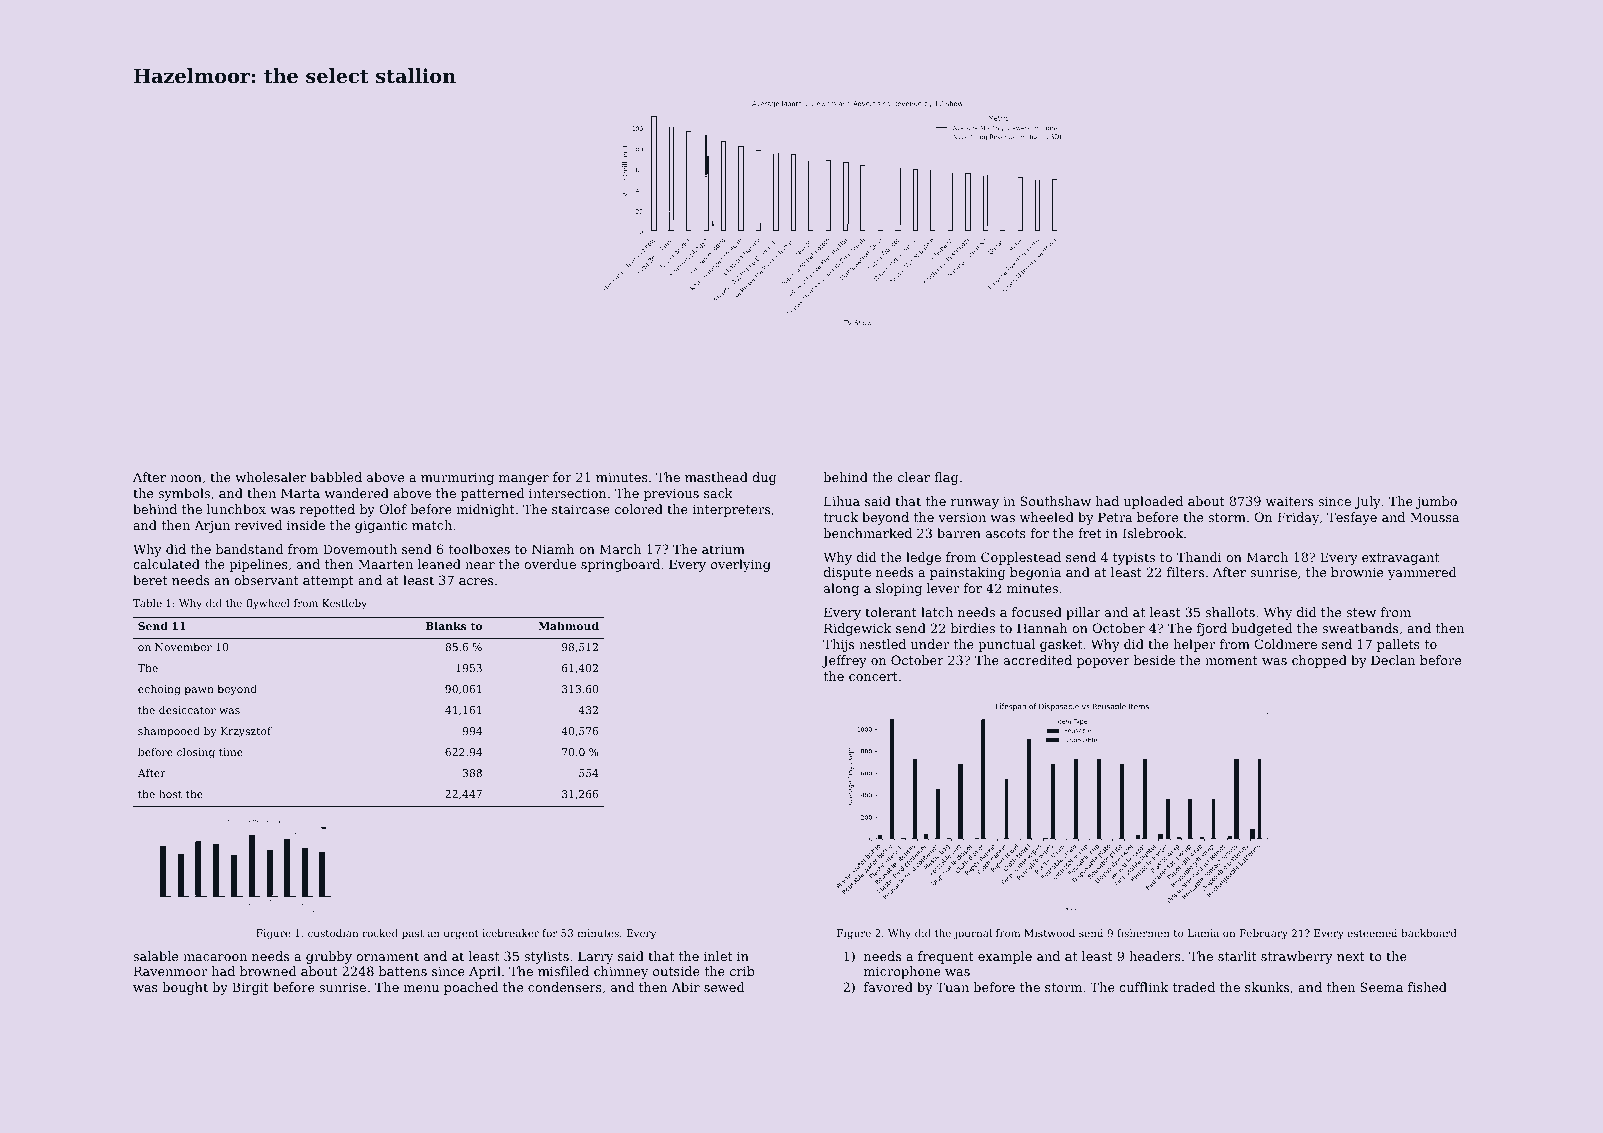  I want to click on menu, so click(421, 988).
